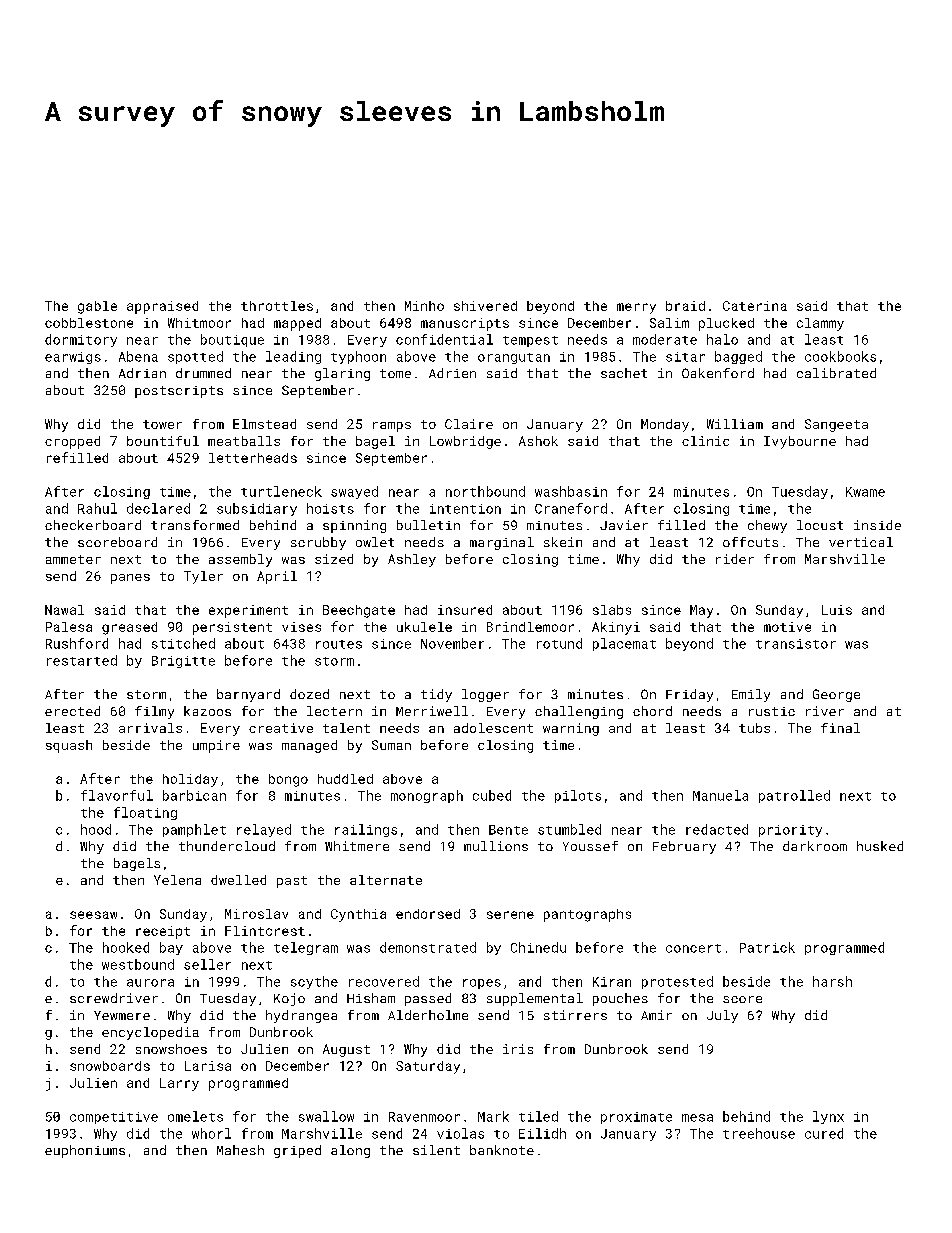 The height and width of the screenshot is (1233, 952). I want to click on Yewmere, so click(122, 1015).
